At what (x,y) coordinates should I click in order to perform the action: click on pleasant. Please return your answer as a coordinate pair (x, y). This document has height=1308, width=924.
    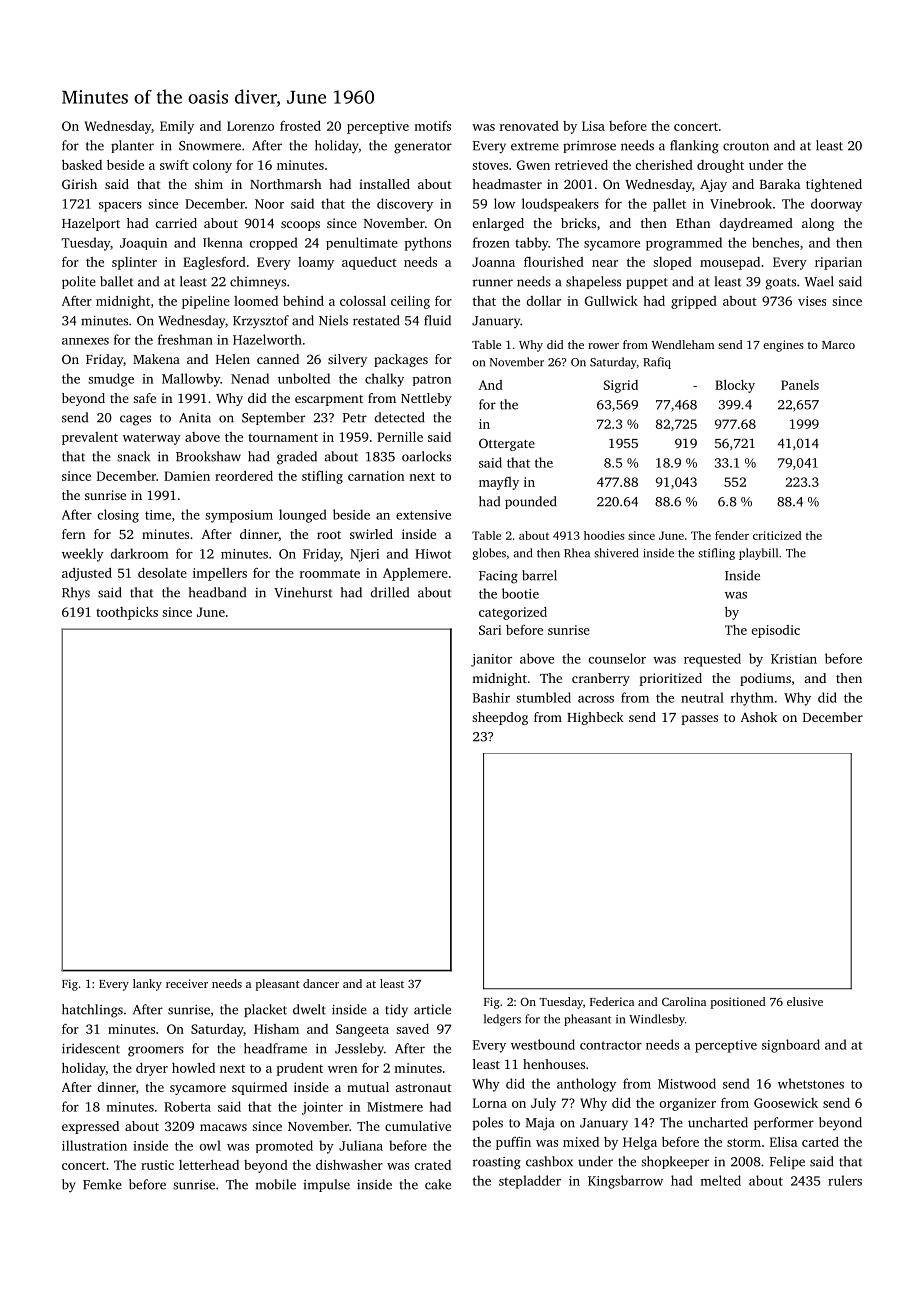
    Looking at the image, I should click on (277, 985).
